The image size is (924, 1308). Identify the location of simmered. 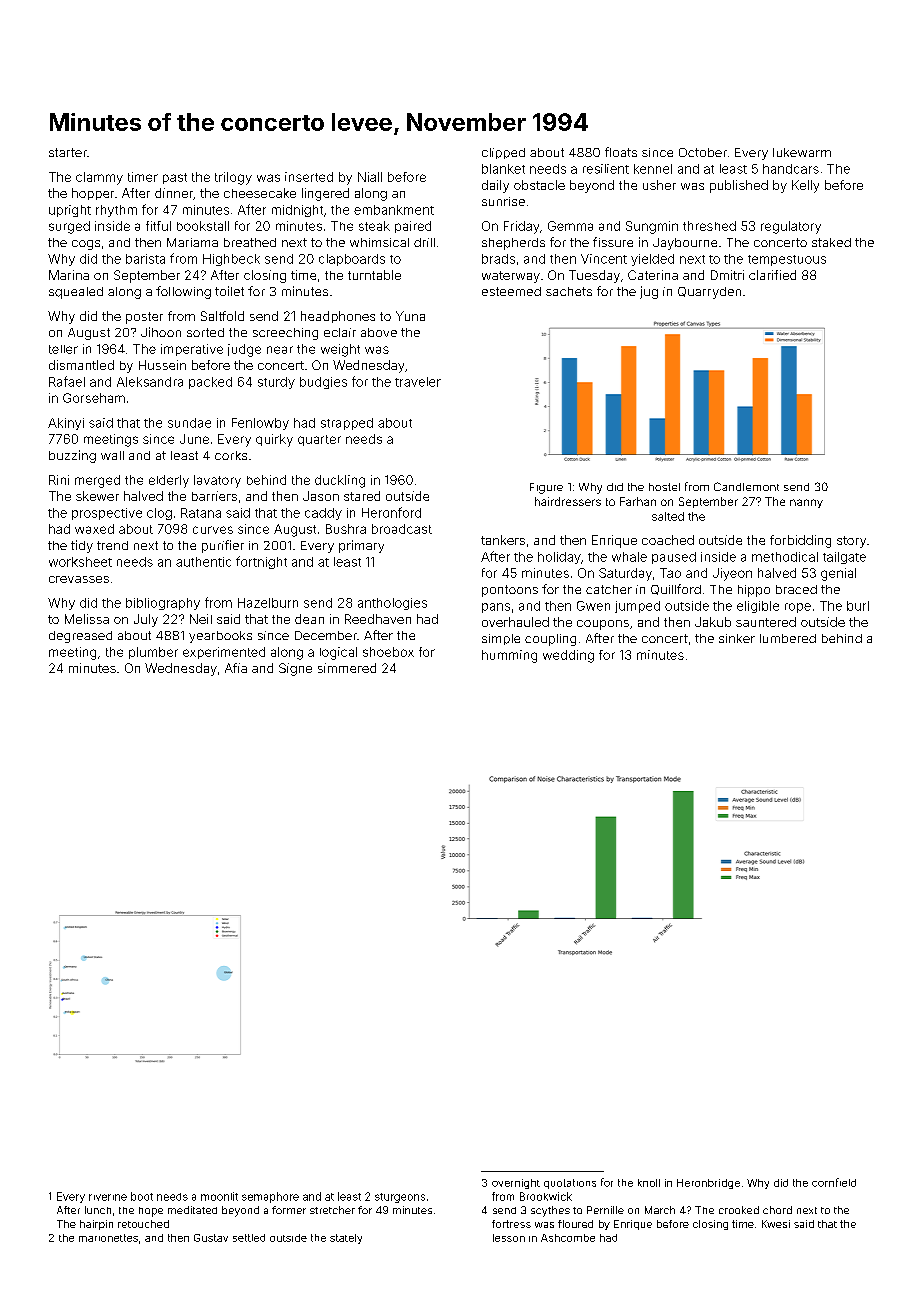
(347, 668).
